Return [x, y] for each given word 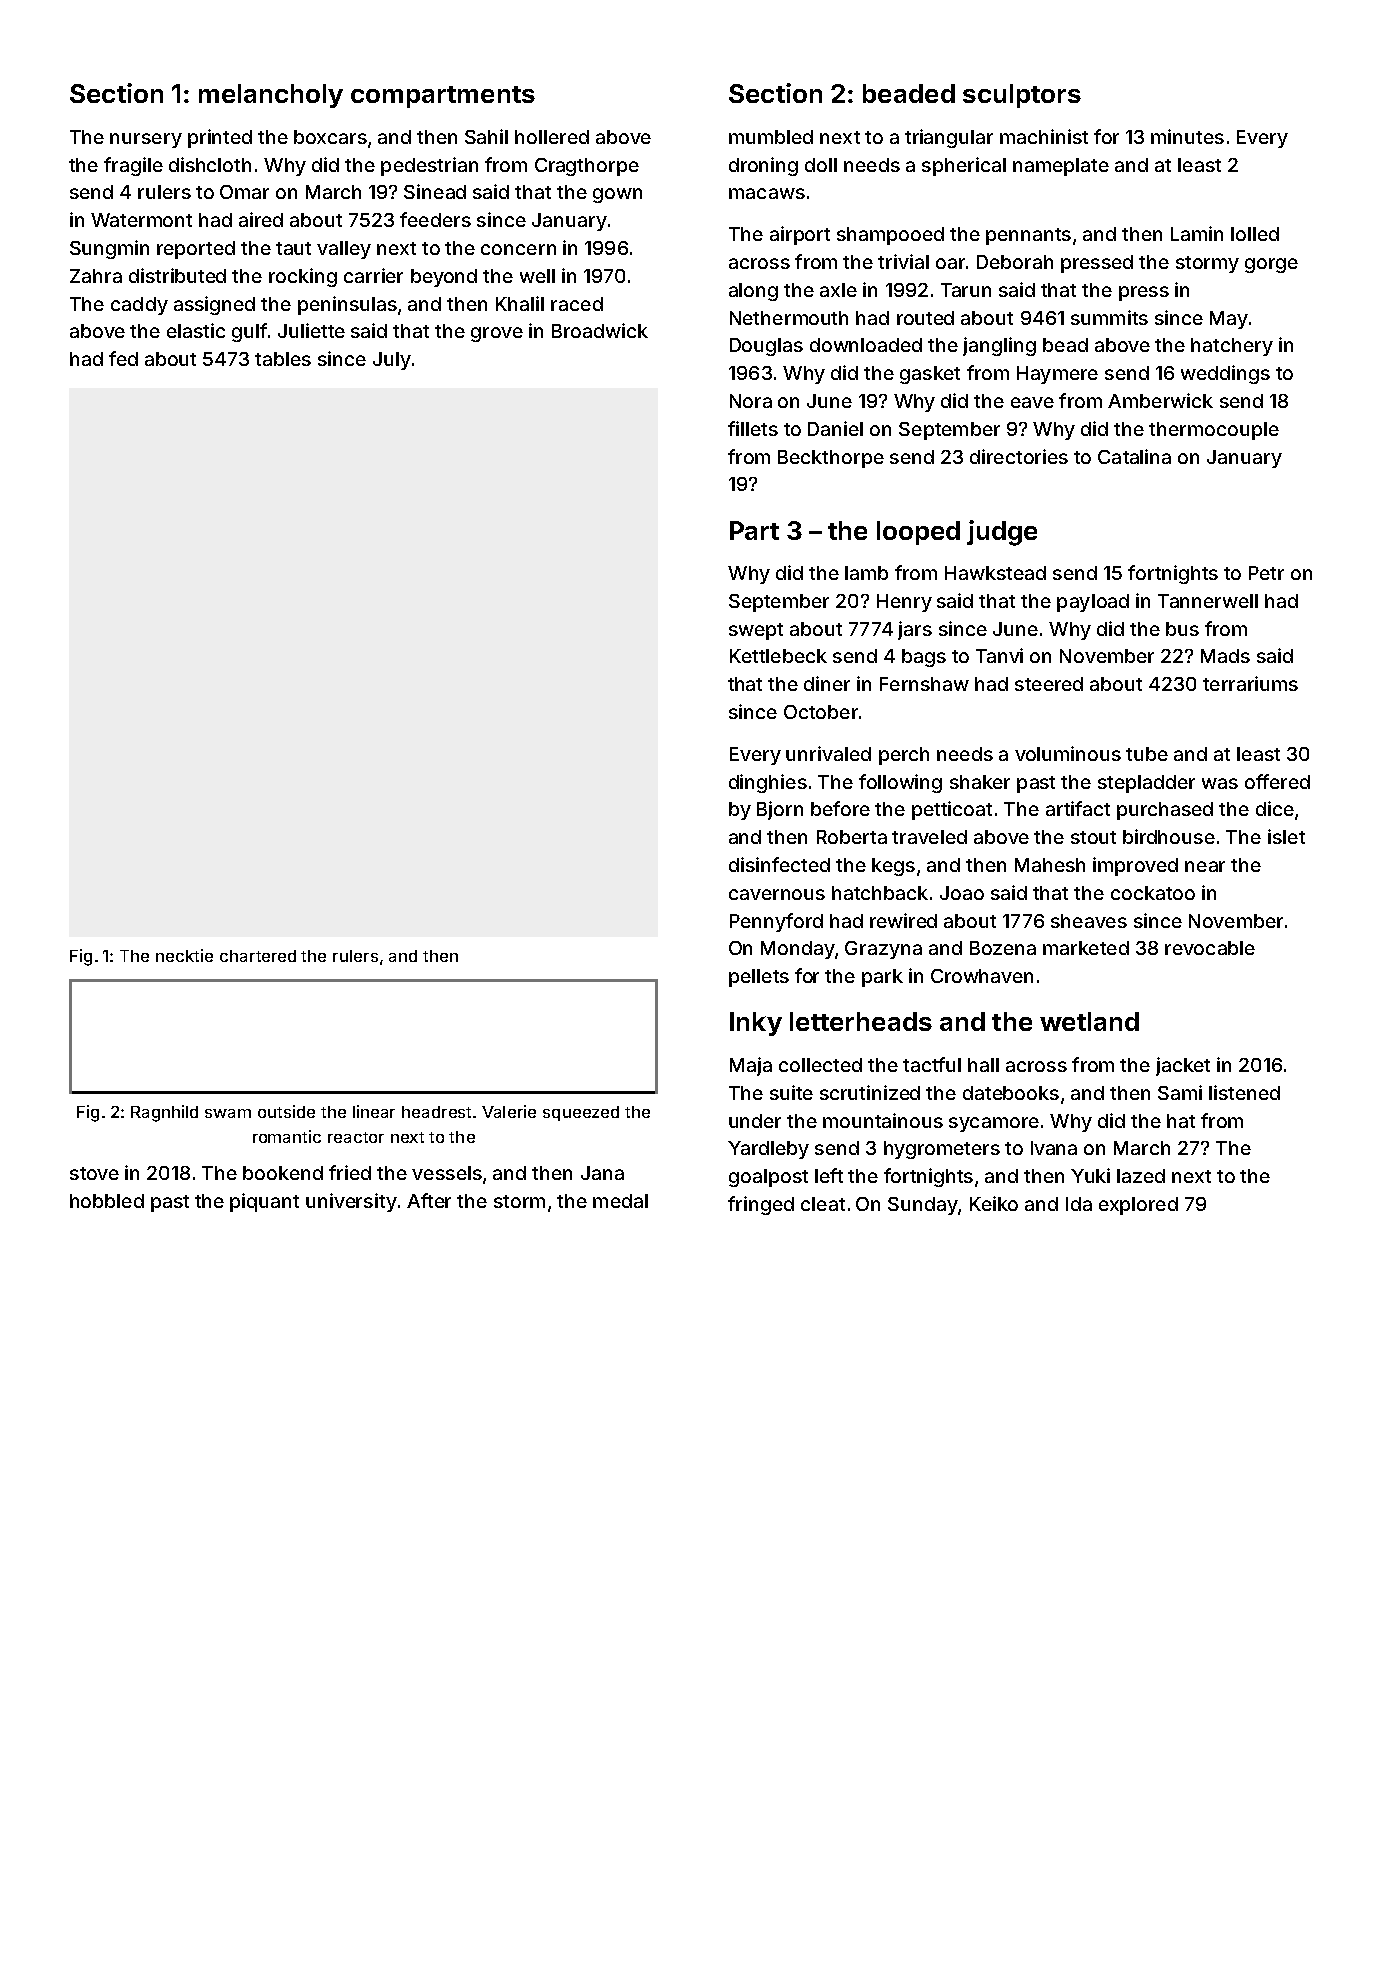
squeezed [581, 1113]
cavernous [777, 894]
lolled [1255, 234]
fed [123, 358]
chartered [258, 956]
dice [1275, 808]
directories [1019, 456]
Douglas [766, 347]
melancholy [271, 96]
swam [228, 1113]
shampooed [890, 236]
